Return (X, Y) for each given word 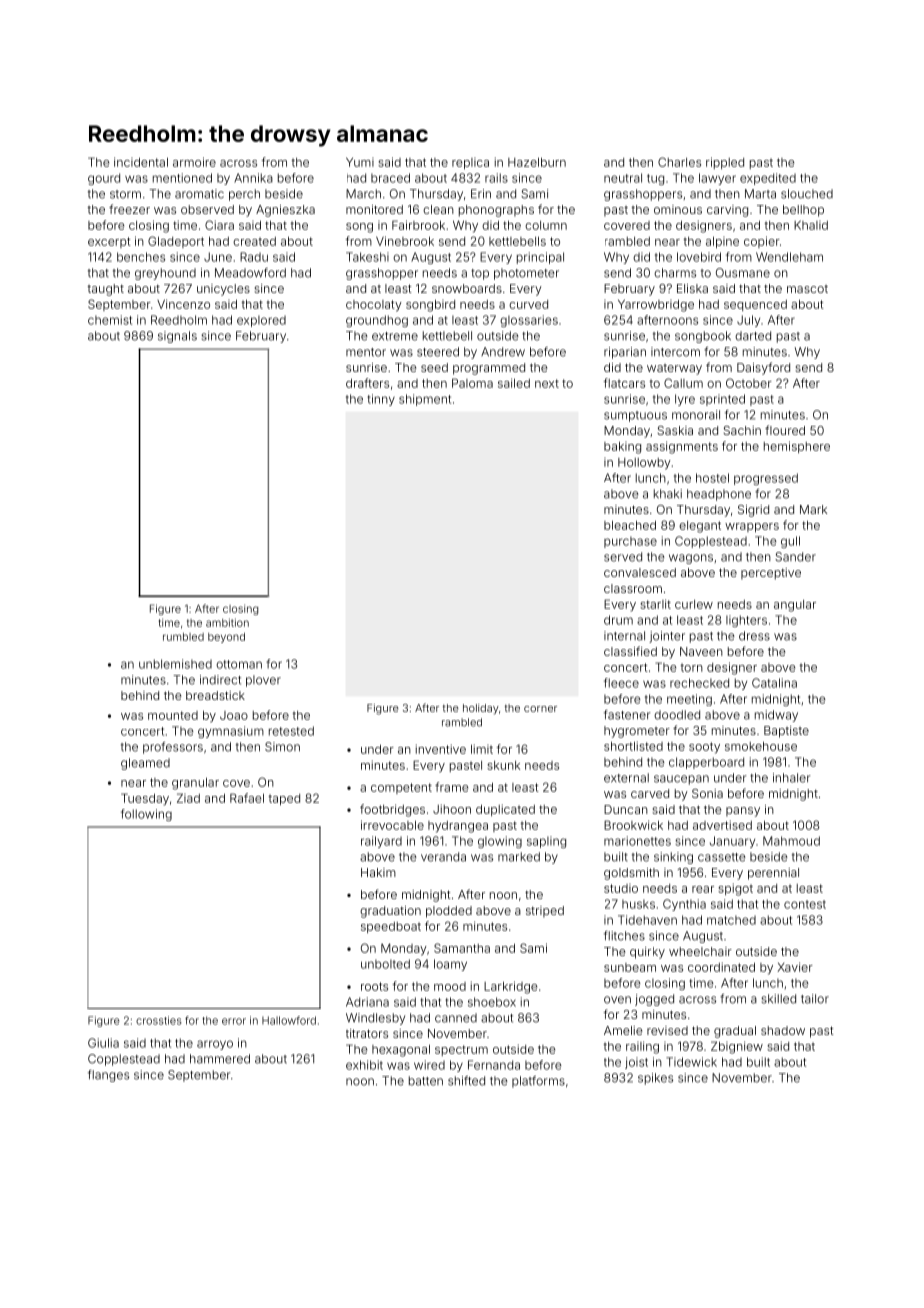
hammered (220, 1059)
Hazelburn (537, 162)
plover (263, 681)
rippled (725, 163)
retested (291, 731)
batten (426, 1081)
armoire (194, 162)
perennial (773, 874)
